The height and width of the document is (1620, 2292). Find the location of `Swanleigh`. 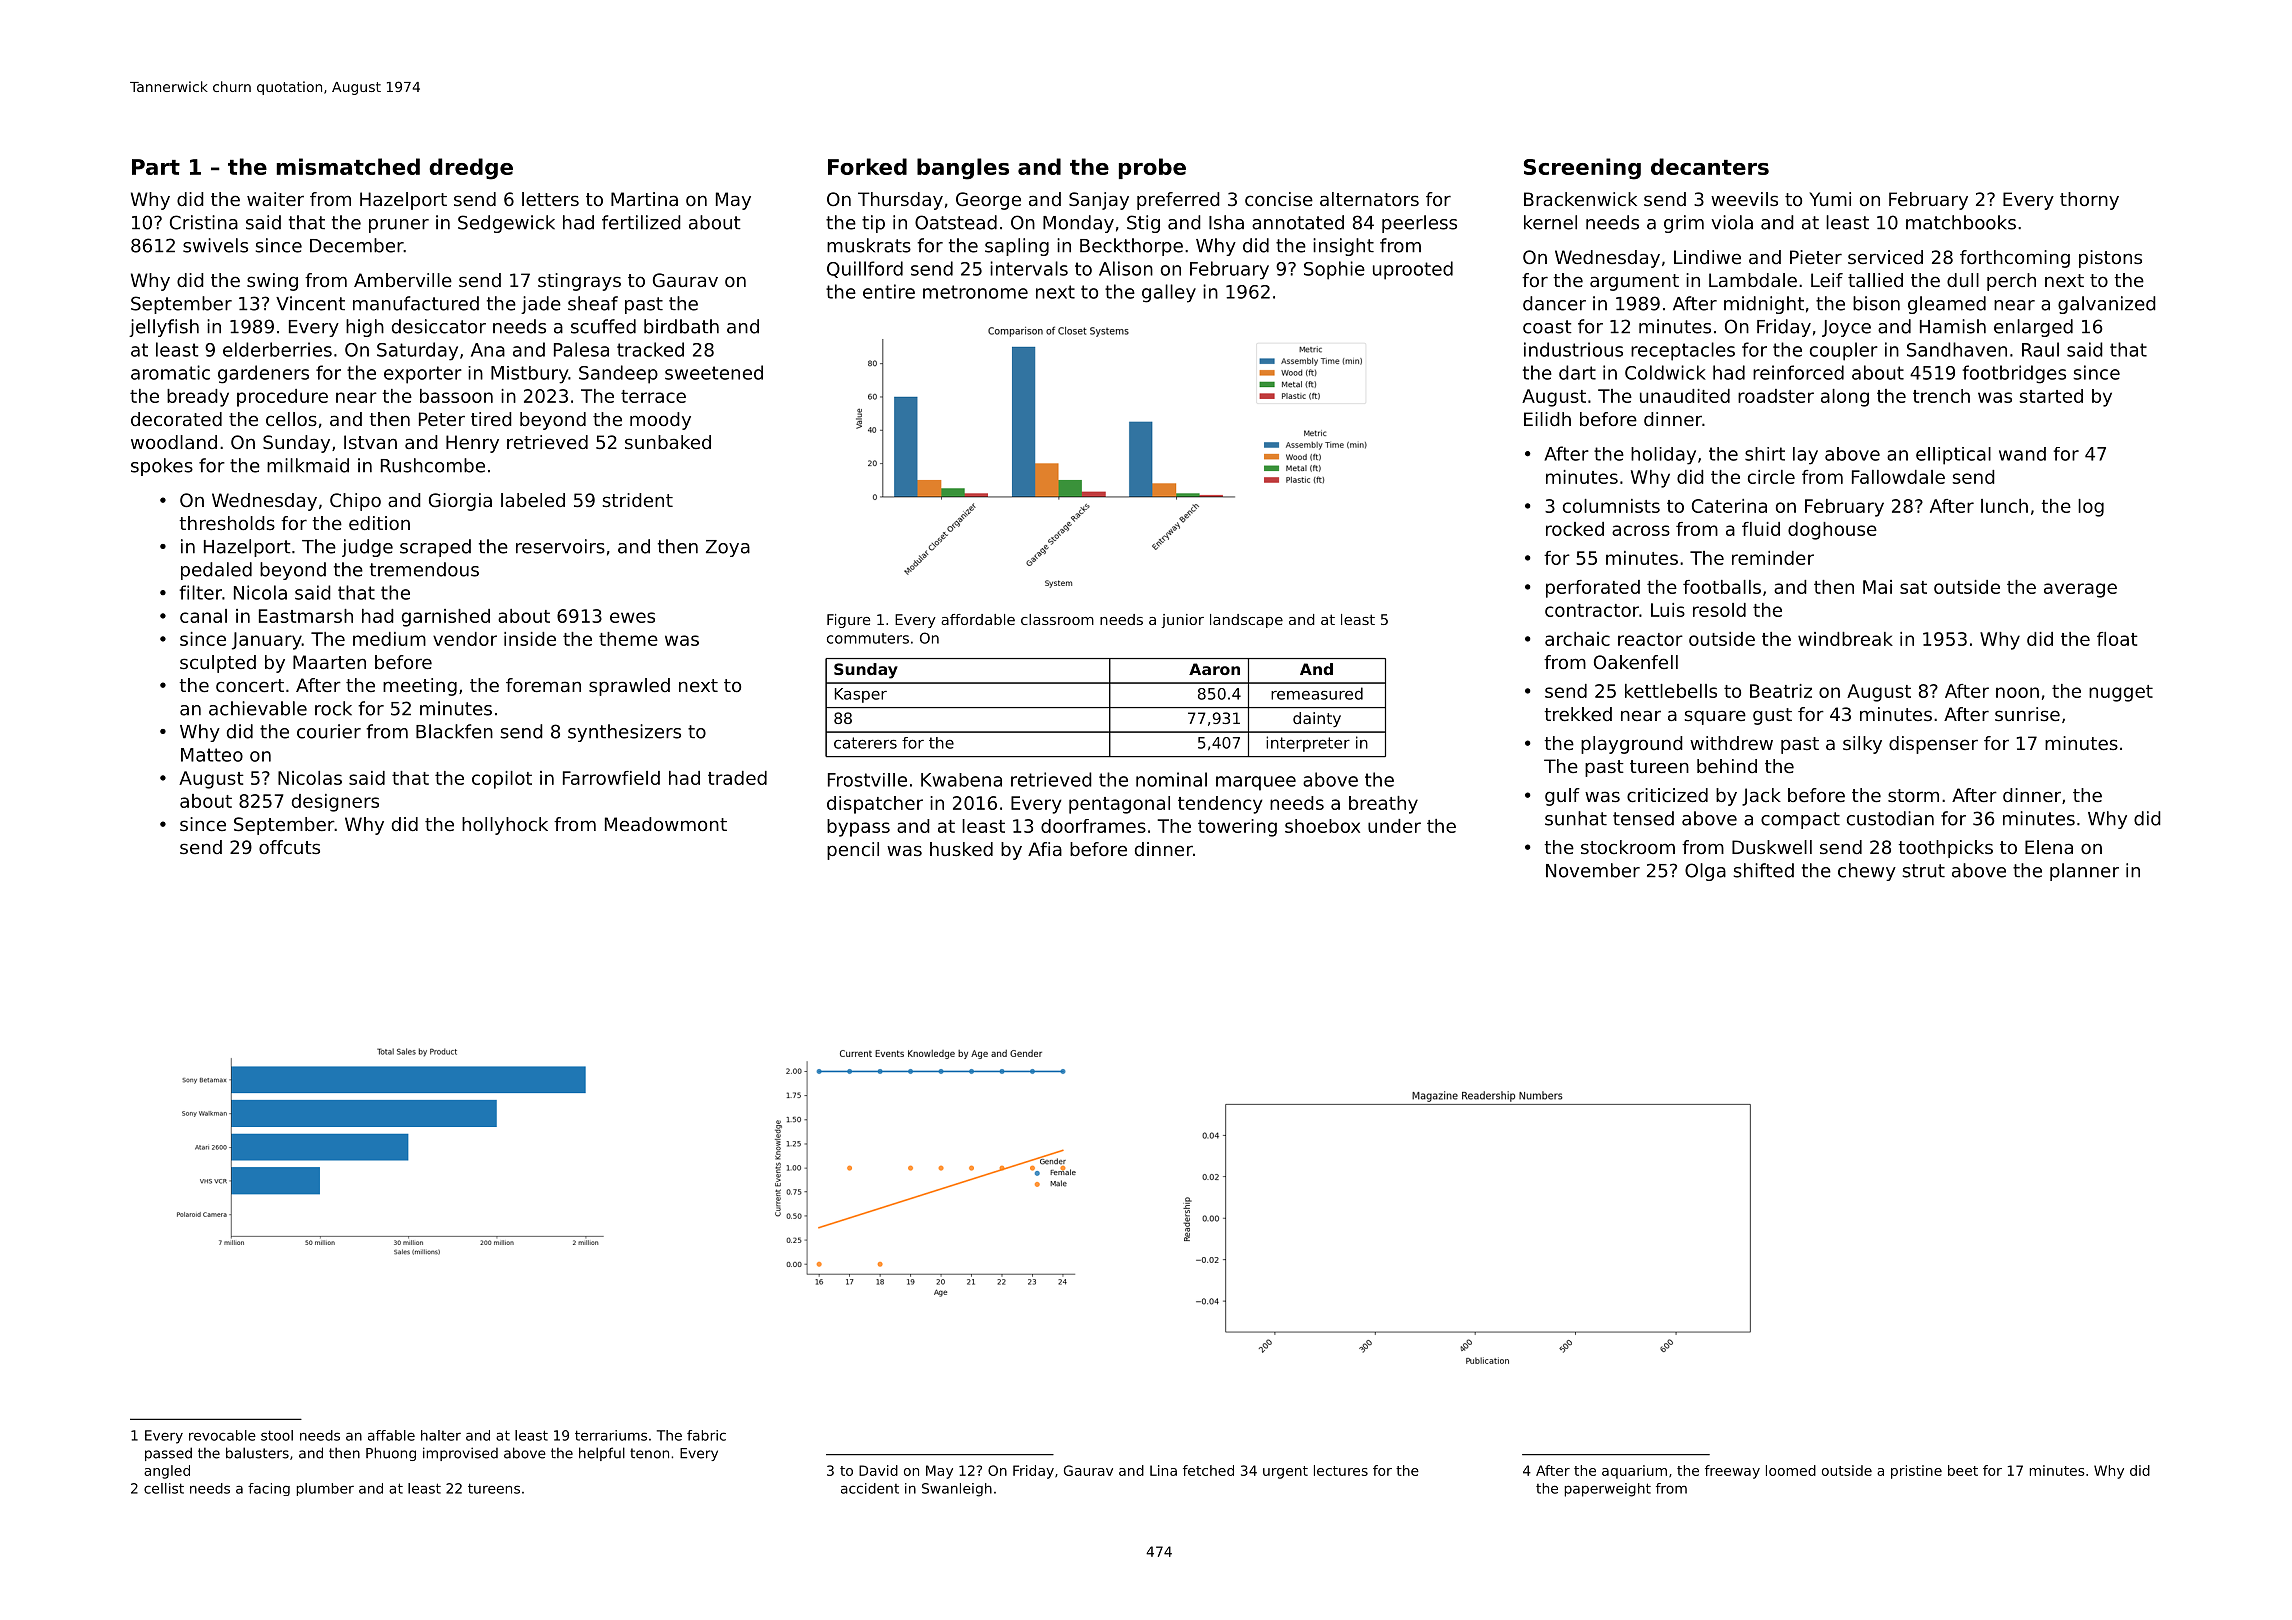

Swanleigh is located at coordinates (957, 1490).
